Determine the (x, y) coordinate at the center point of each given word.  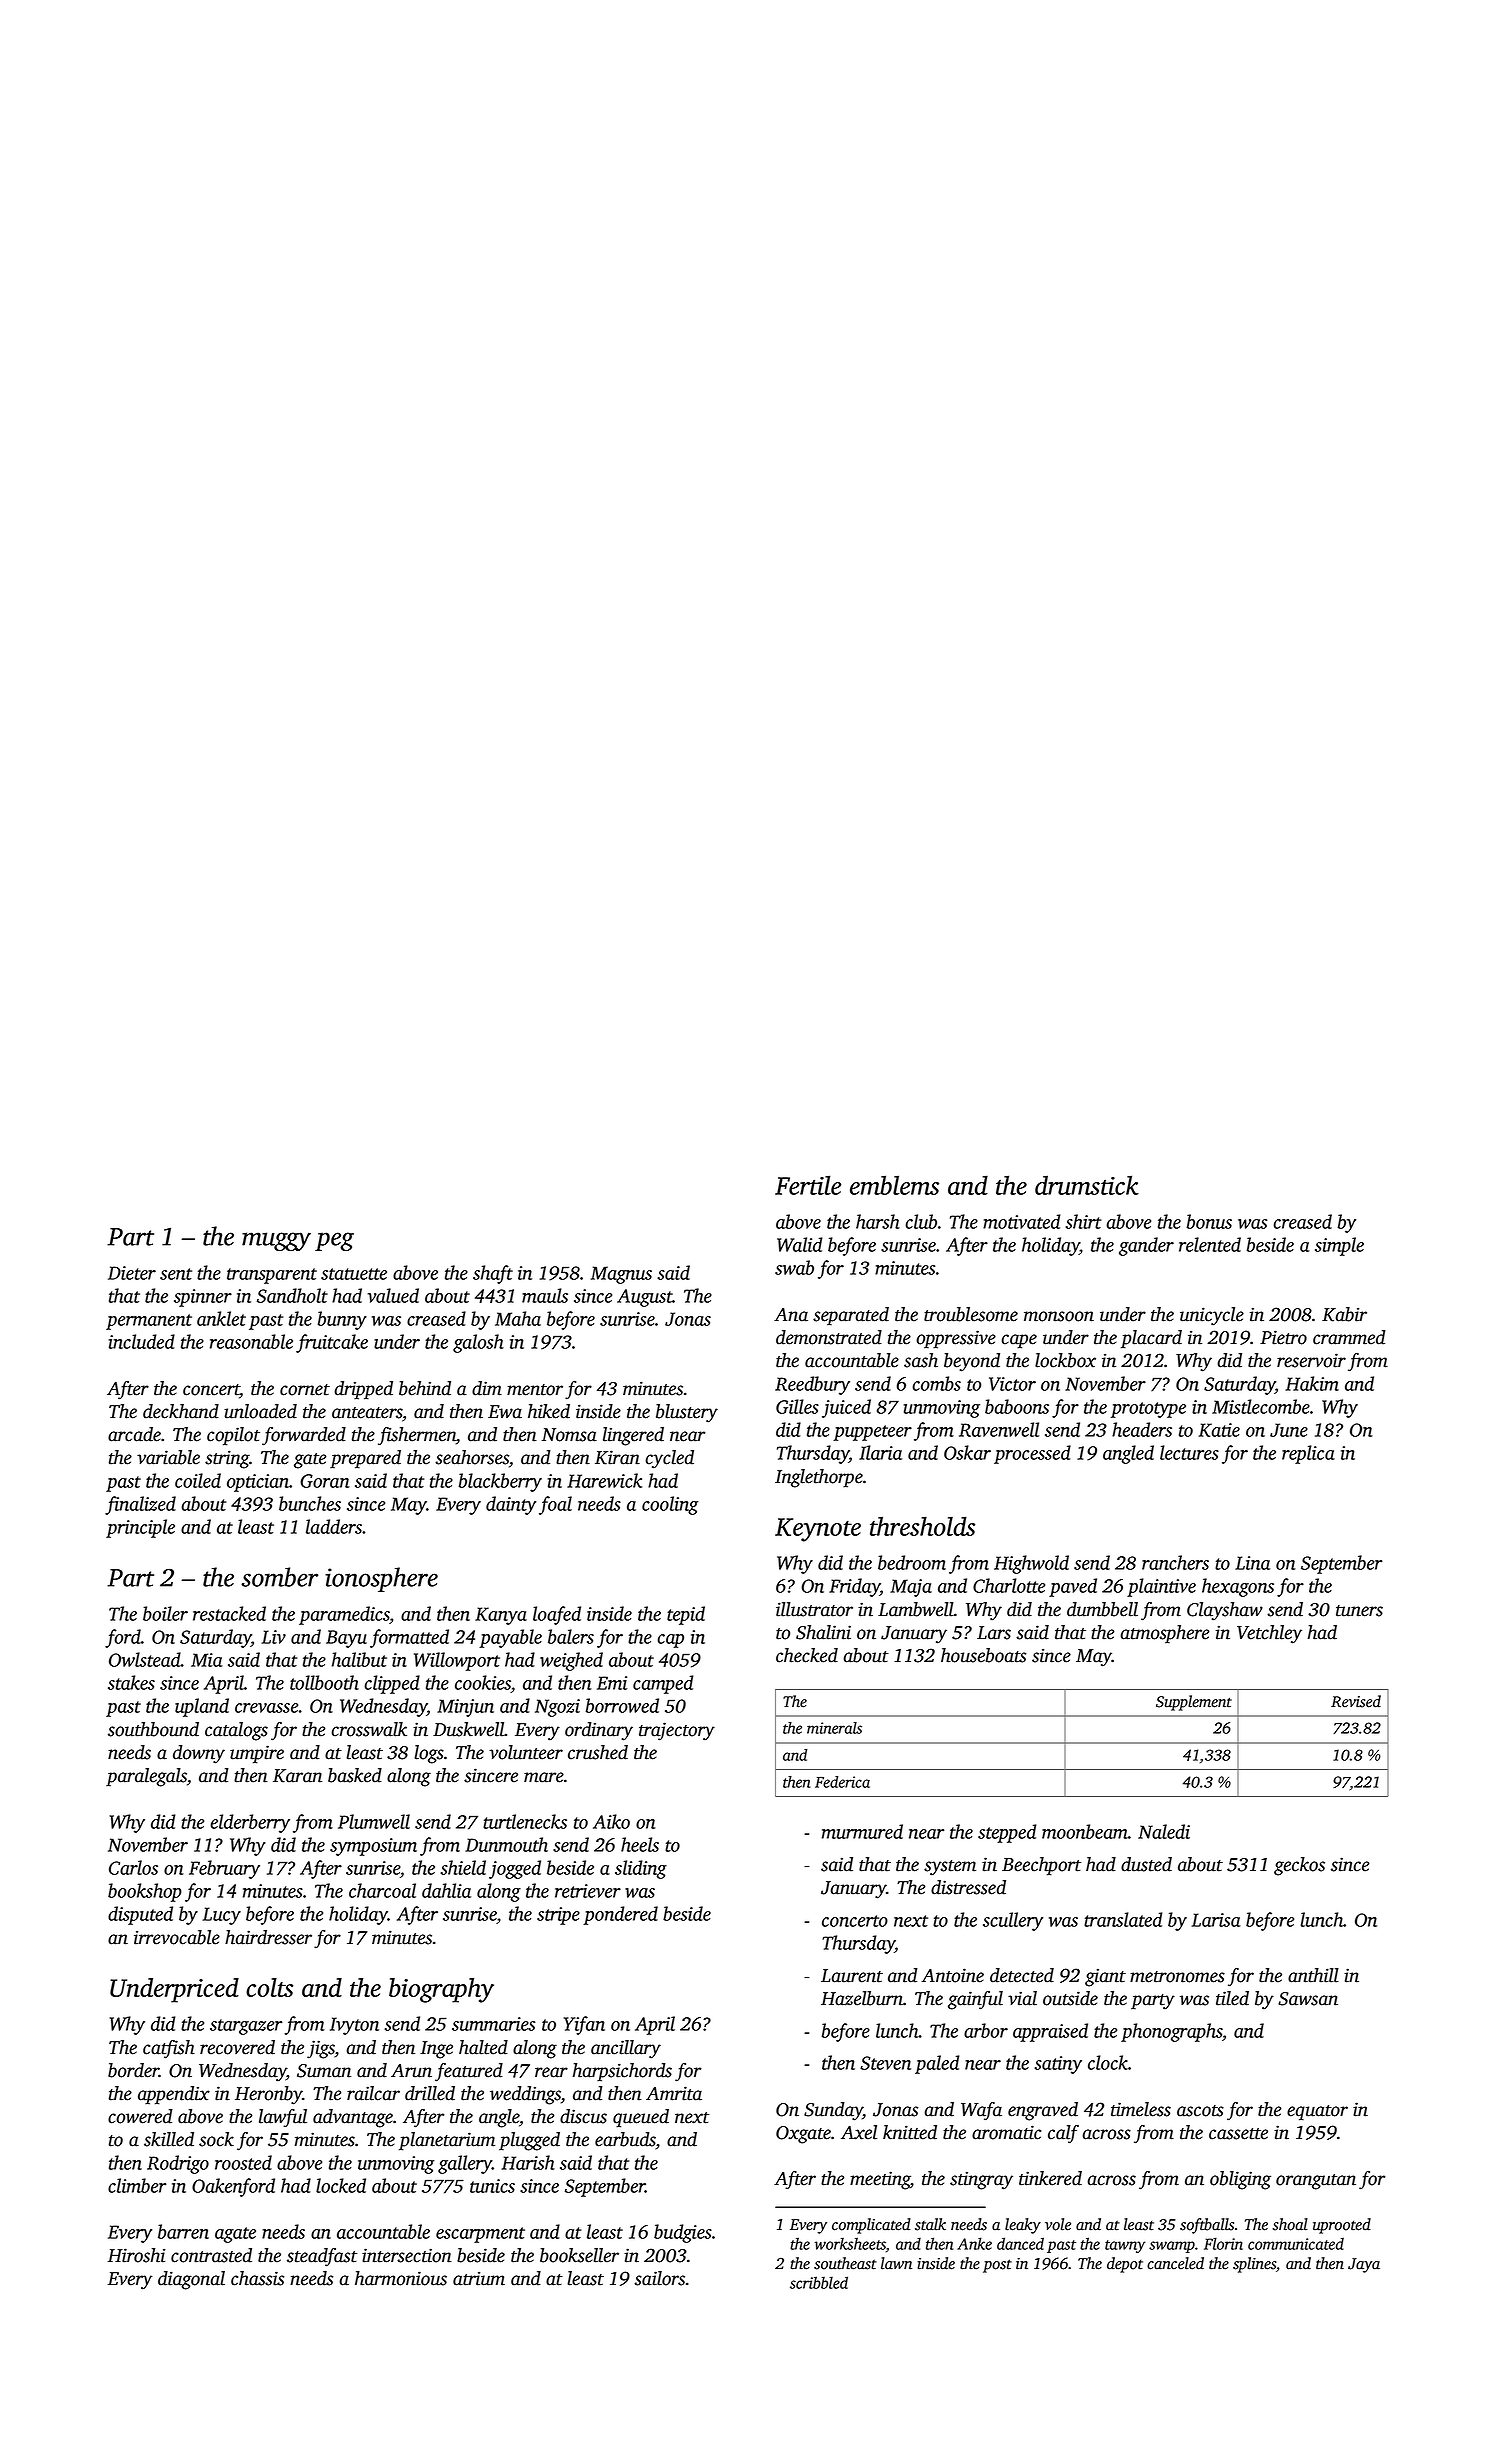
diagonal (191, 2280)
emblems (894, 1185)
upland (202, 1707)
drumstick (1087, 1185)
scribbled (819, 2282)
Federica (842, 1782)
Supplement (1194, 1703)
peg (334, 1241)
